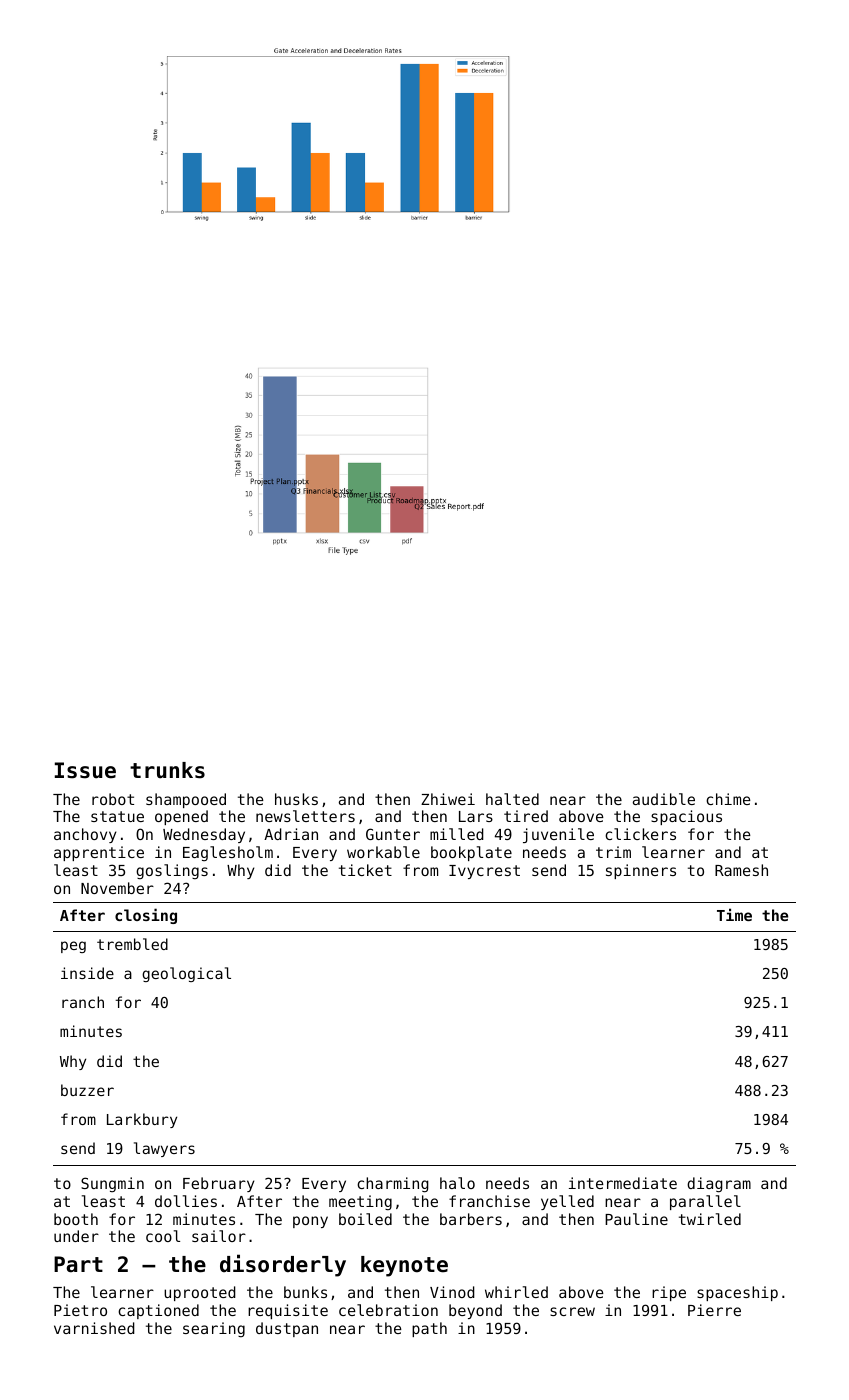 This screenshot has height=1400, width=849. Describe the element at coordinates (393, 1185) in the screenshot. I see `charming` at that location.
